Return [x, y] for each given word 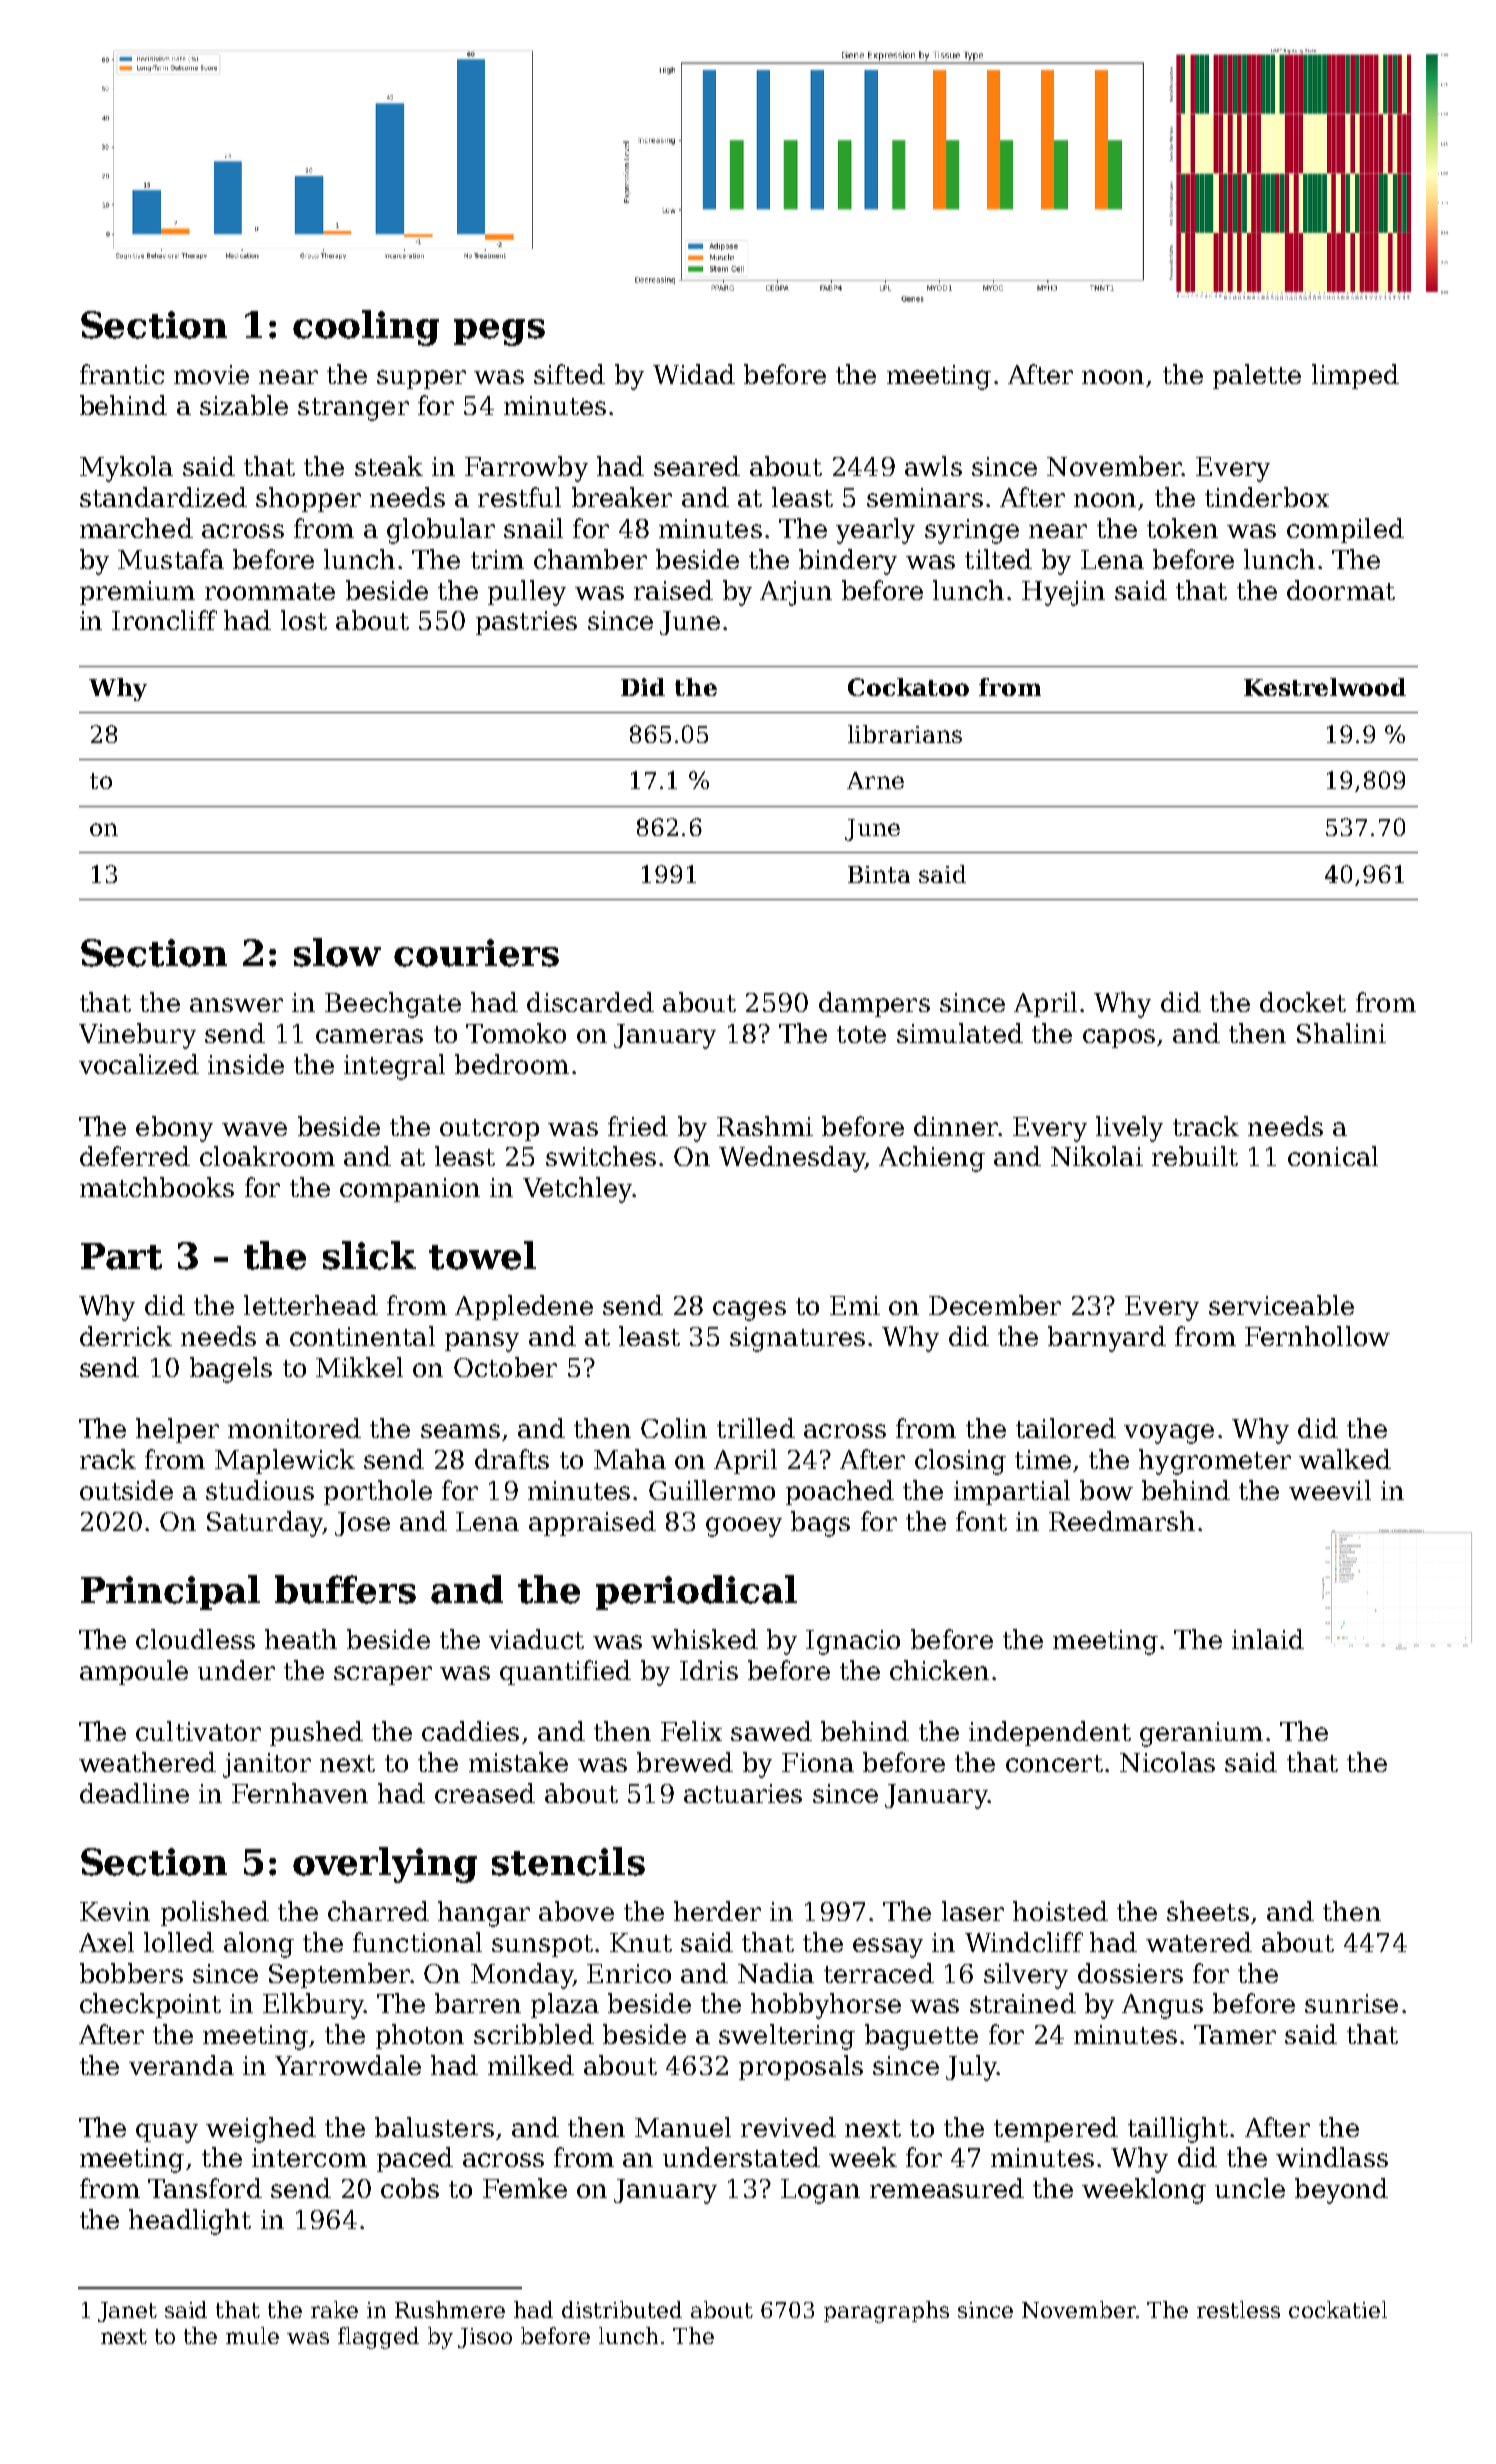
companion [410, 1190]
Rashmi [765, 1126]
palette [1257, 376]
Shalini [1341, 1033]
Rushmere [450, 2309]
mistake [518, 1762]
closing [960, 1462]
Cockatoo [908, 687]
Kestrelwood [1325, 687]
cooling [366, 328]
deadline [134, 1793]
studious [260, 1490]
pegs [499, 332]
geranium [1201, 1734]
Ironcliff [164, 620]
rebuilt [1195, 1156]
